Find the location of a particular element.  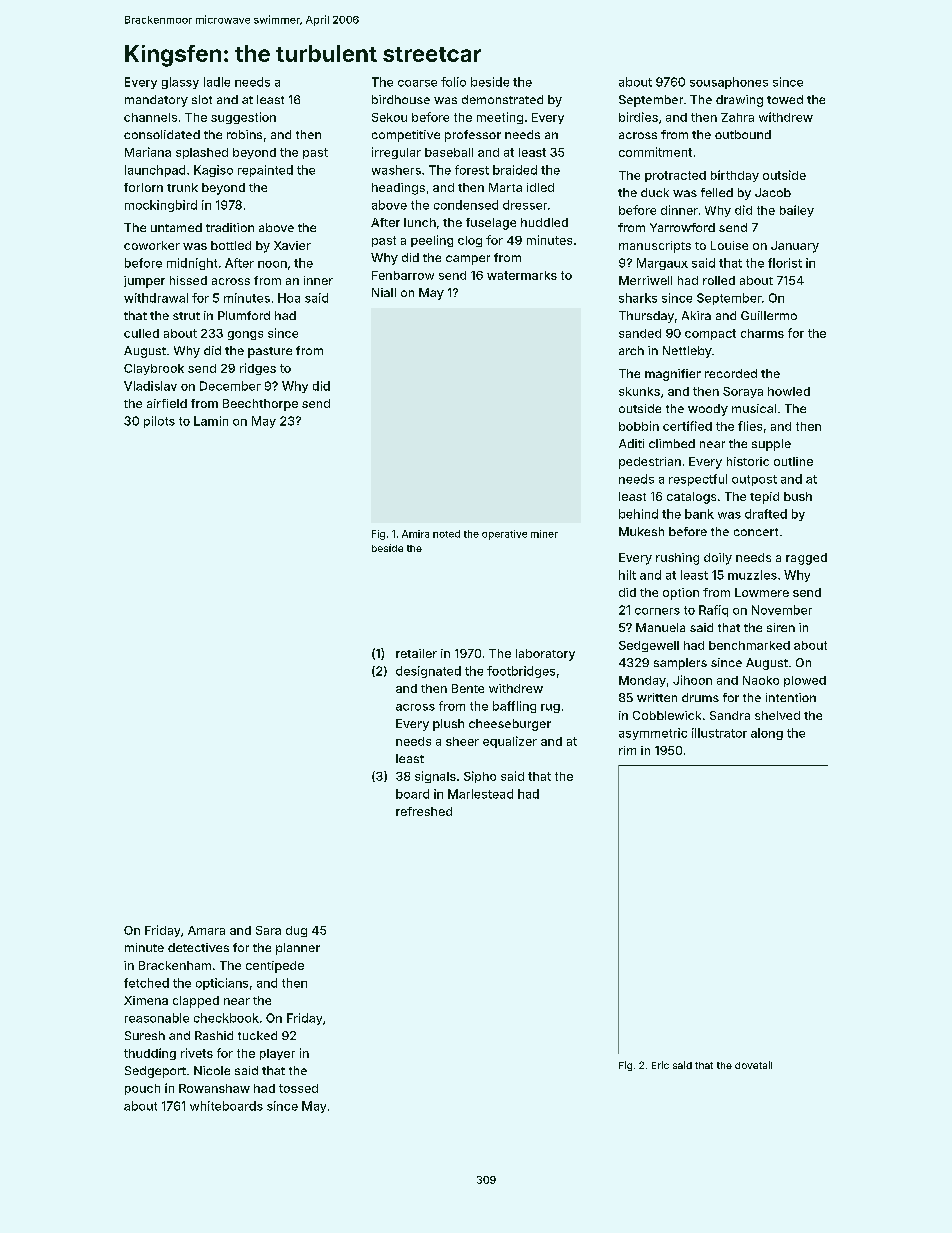

outbound is located at coordinates (743, 134).
